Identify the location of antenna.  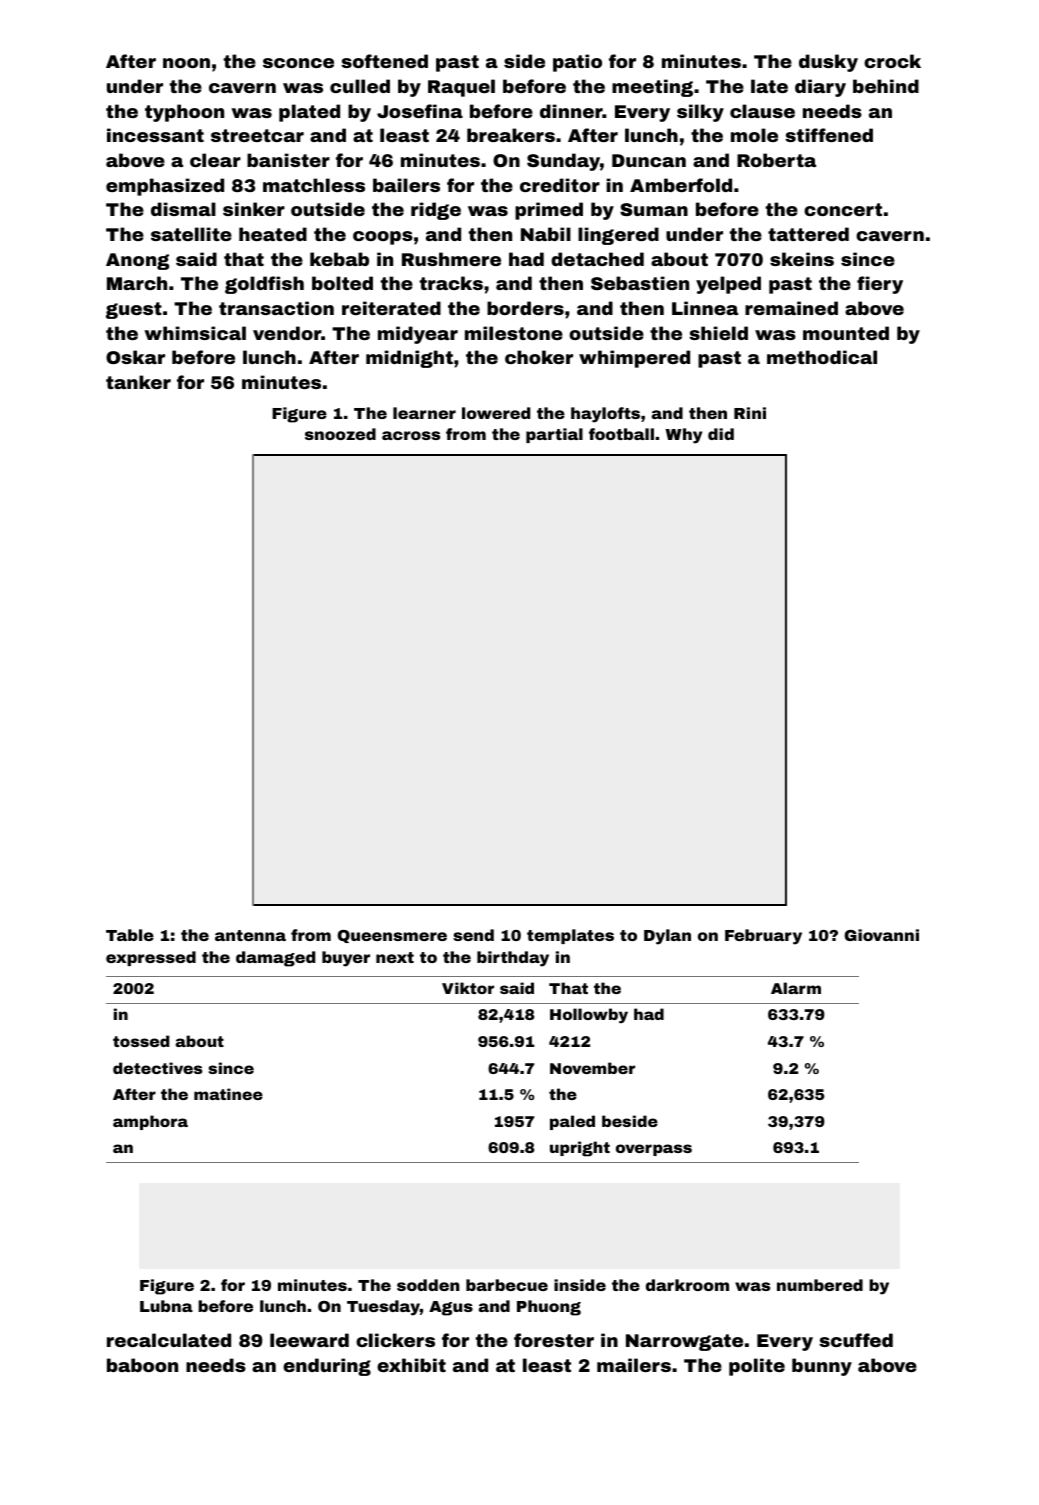
(250, 935).
